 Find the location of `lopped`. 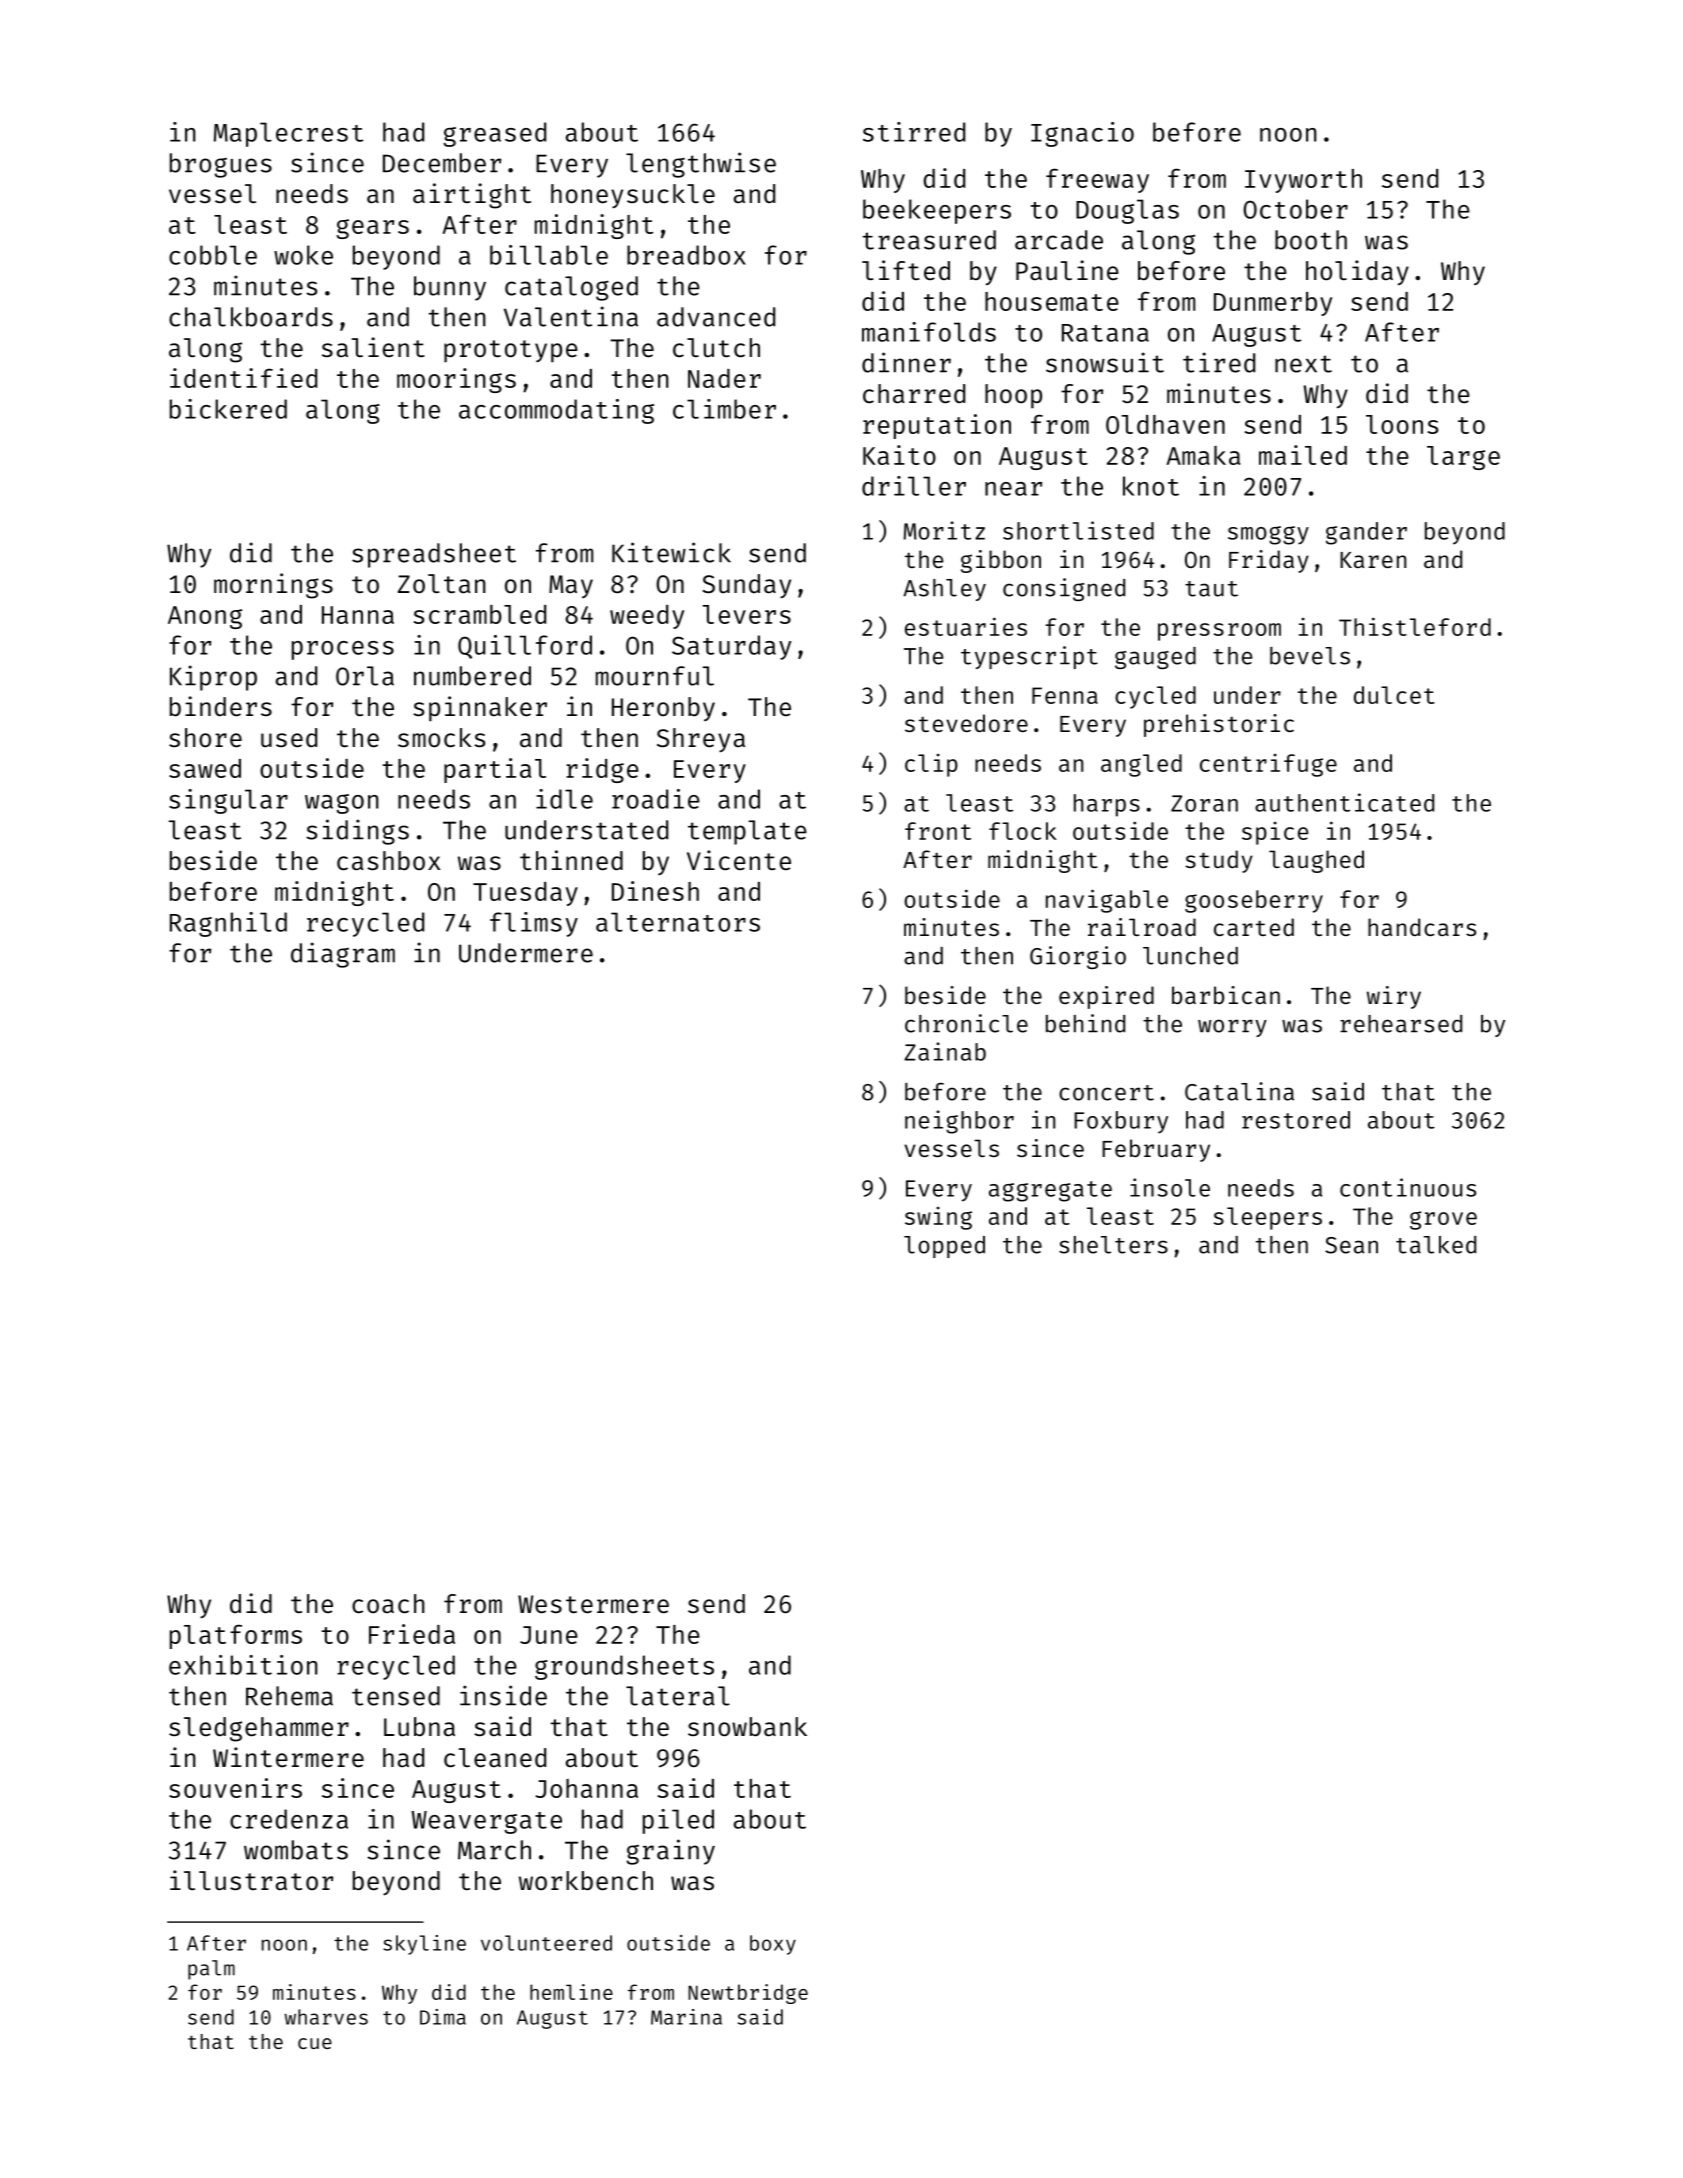

lopped is located at coordinates (944, 1247).
